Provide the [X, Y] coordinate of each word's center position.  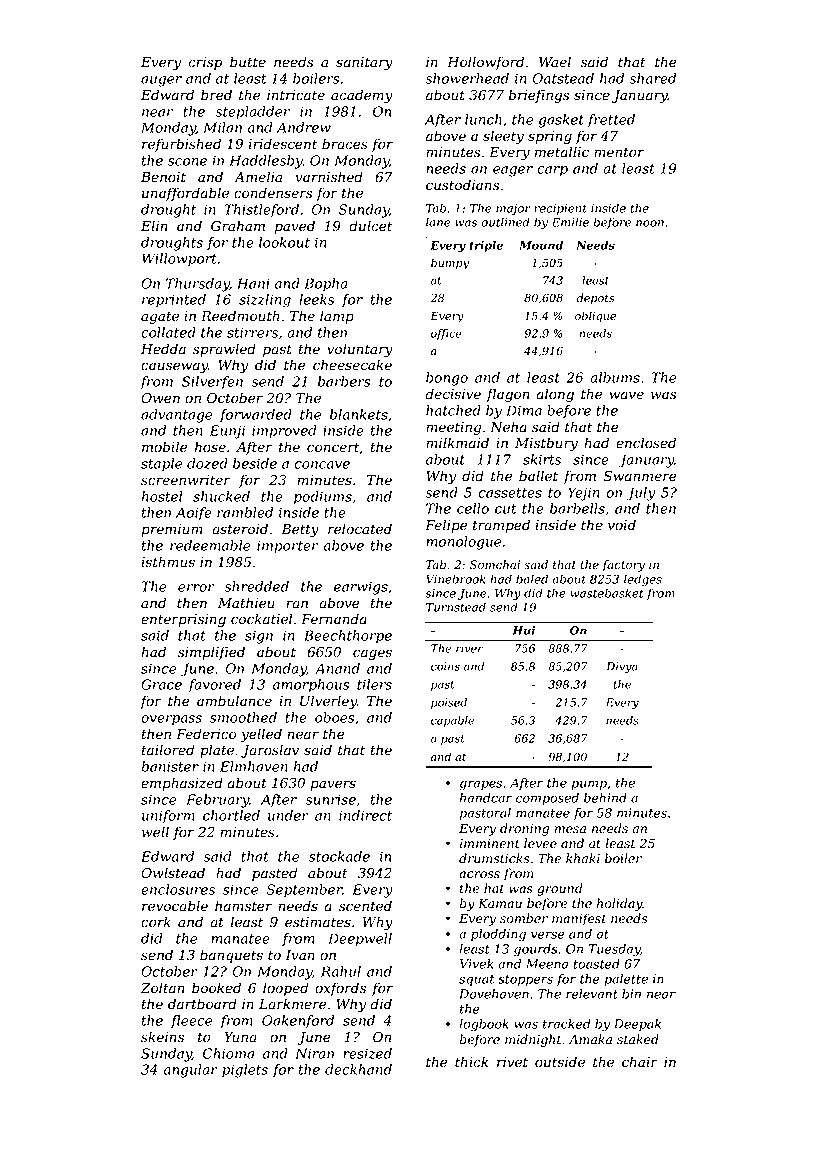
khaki [583, 858]
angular [190, 1071]
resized [367, 1053]
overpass [171, 720]
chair [640, 1062]
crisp [205, 63]
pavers [333, 785]
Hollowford [485, 63]
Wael [555, 62]
